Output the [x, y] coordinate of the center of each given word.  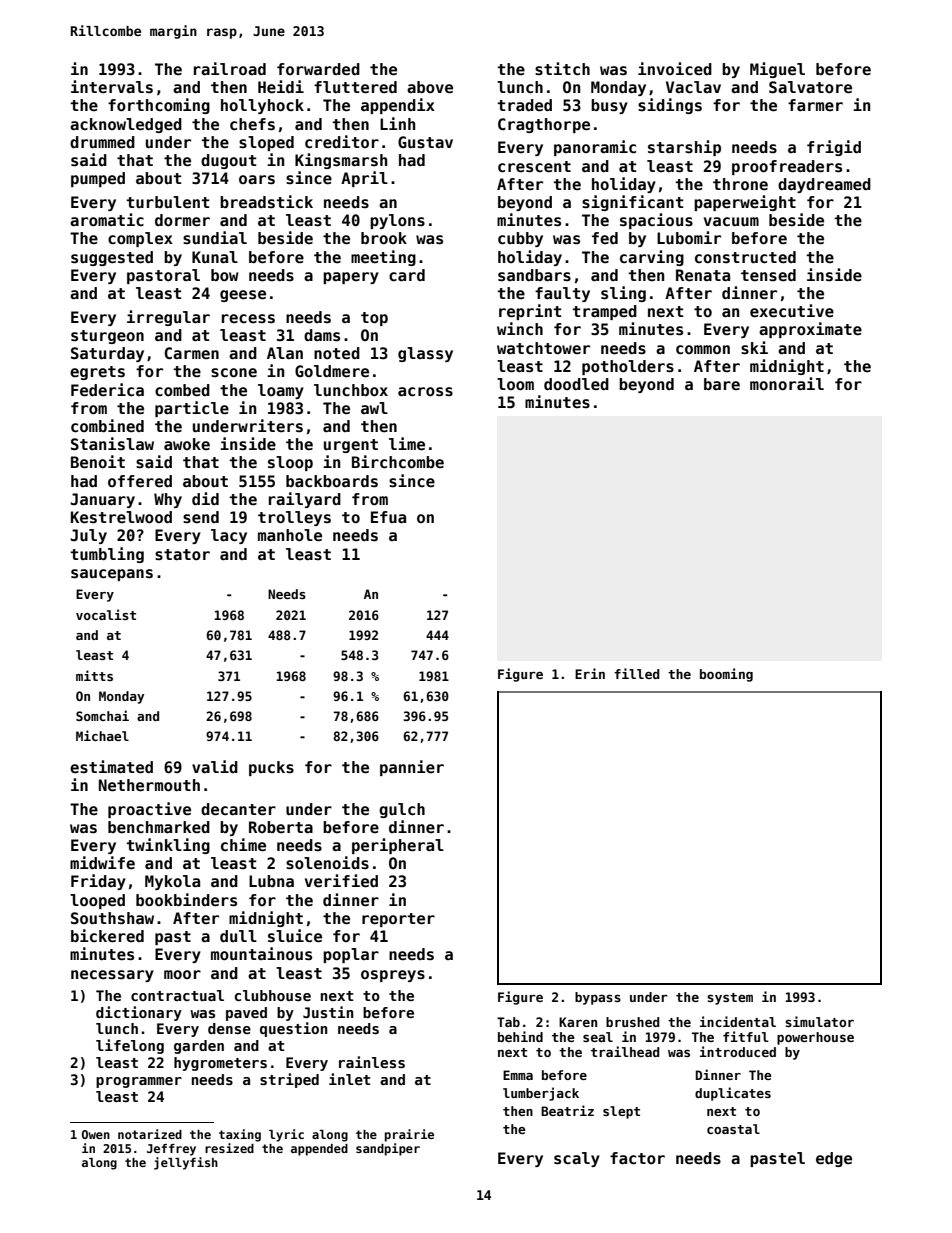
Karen [578, 1022]
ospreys [393, 976]
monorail [787, 383]
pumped [98, 179]
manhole [290, 535]
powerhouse [815, 1038]
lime [407, 444]
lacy [229, 536]
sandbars [534, 275]
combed [182, 390]
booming [726, 675]
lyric [286, 1135]
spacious [656, 221]
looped [97, 901]
